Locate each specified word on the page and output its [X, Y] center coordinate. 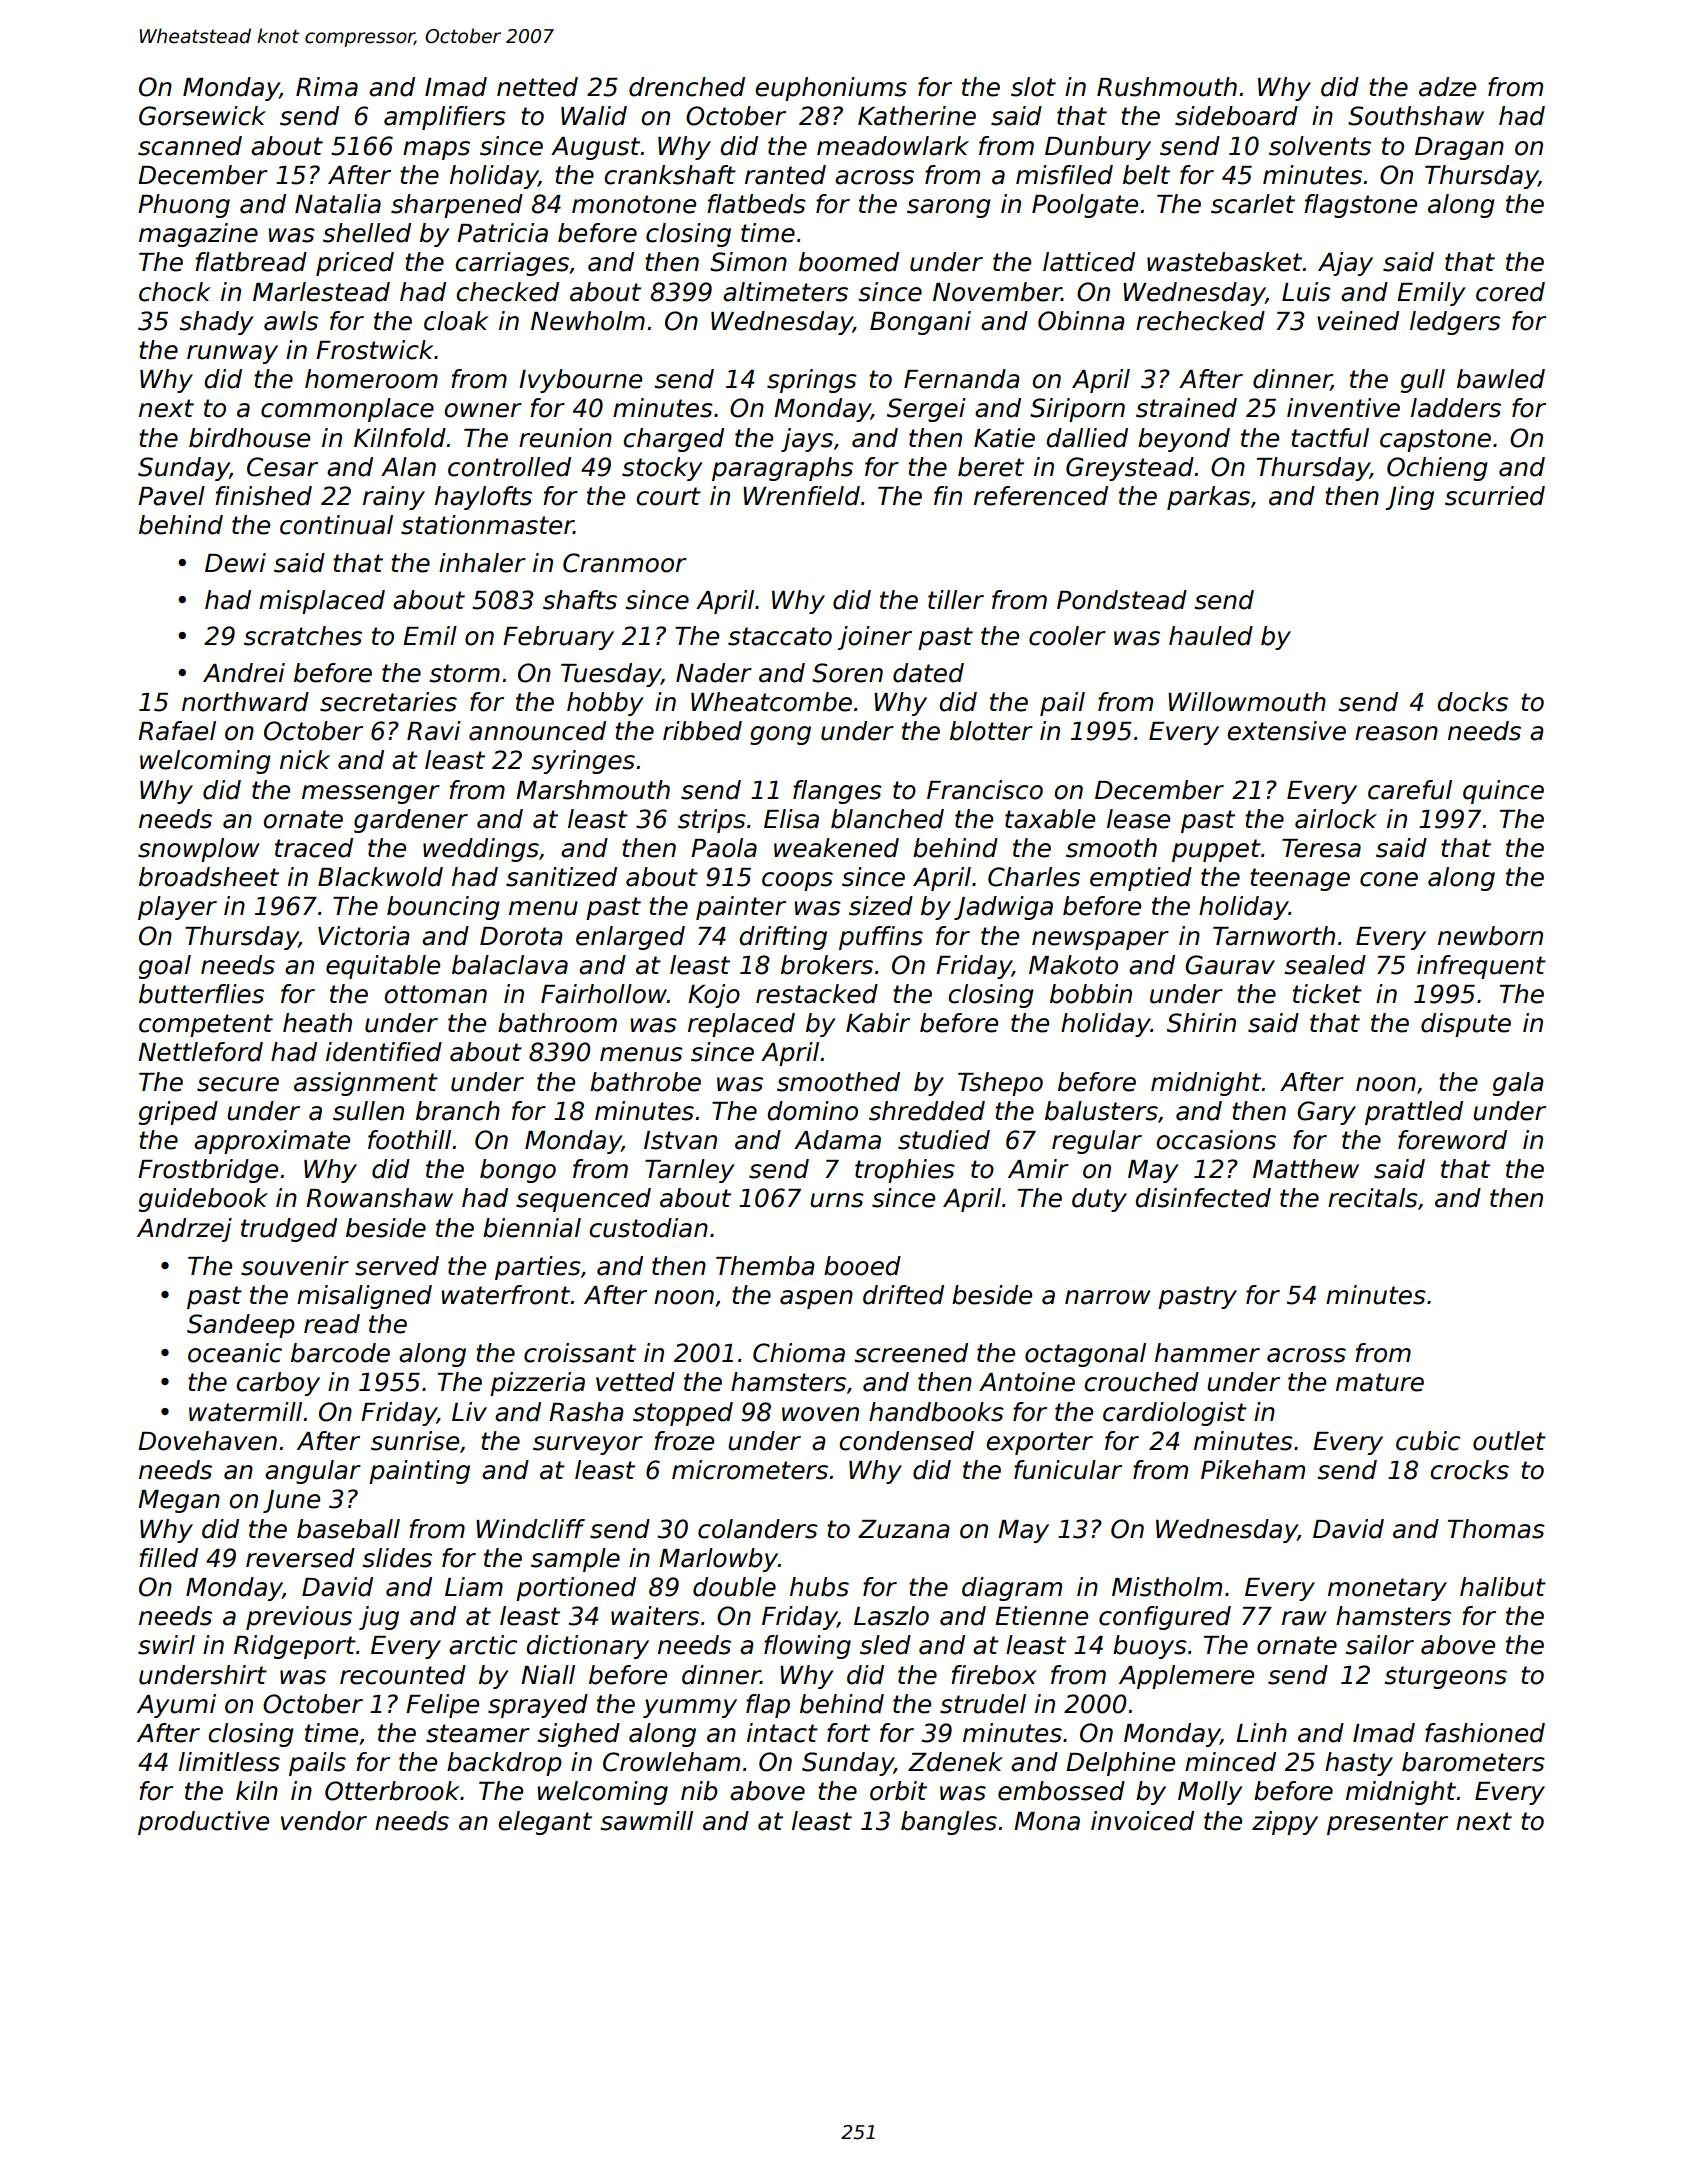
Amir [1038, 1168]
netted [537, 87]
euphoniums [831, 89]
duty [1099, 1200]
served [397, 1266]
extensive [1286, 731]
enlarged [630, 938]
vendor [324, 1821]
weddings [481, 850]
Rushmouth [1167, 87]
